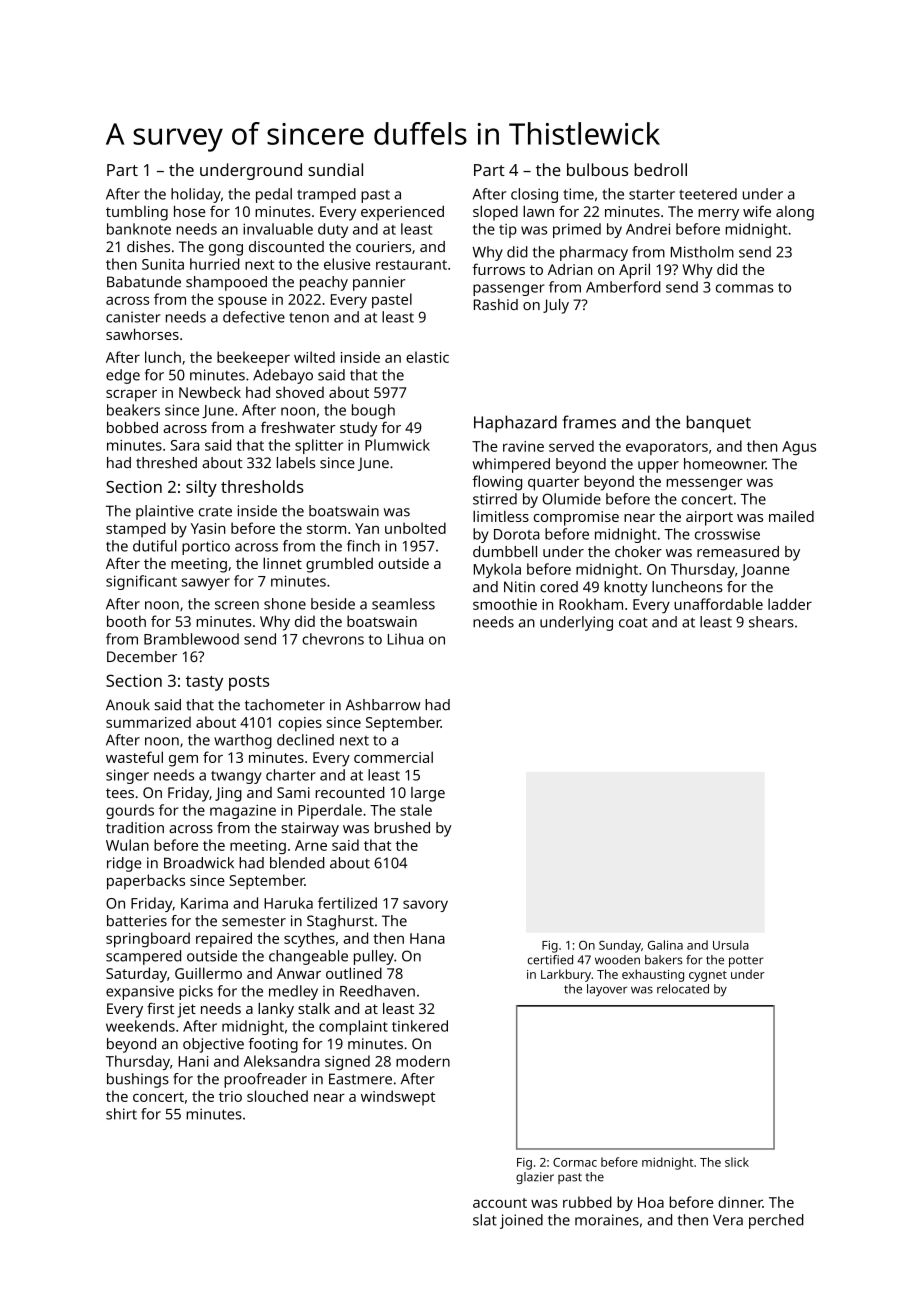  What do you see at coordinates (425, 906) in the document?
I see `savory` at bounding box center [425, 906].
